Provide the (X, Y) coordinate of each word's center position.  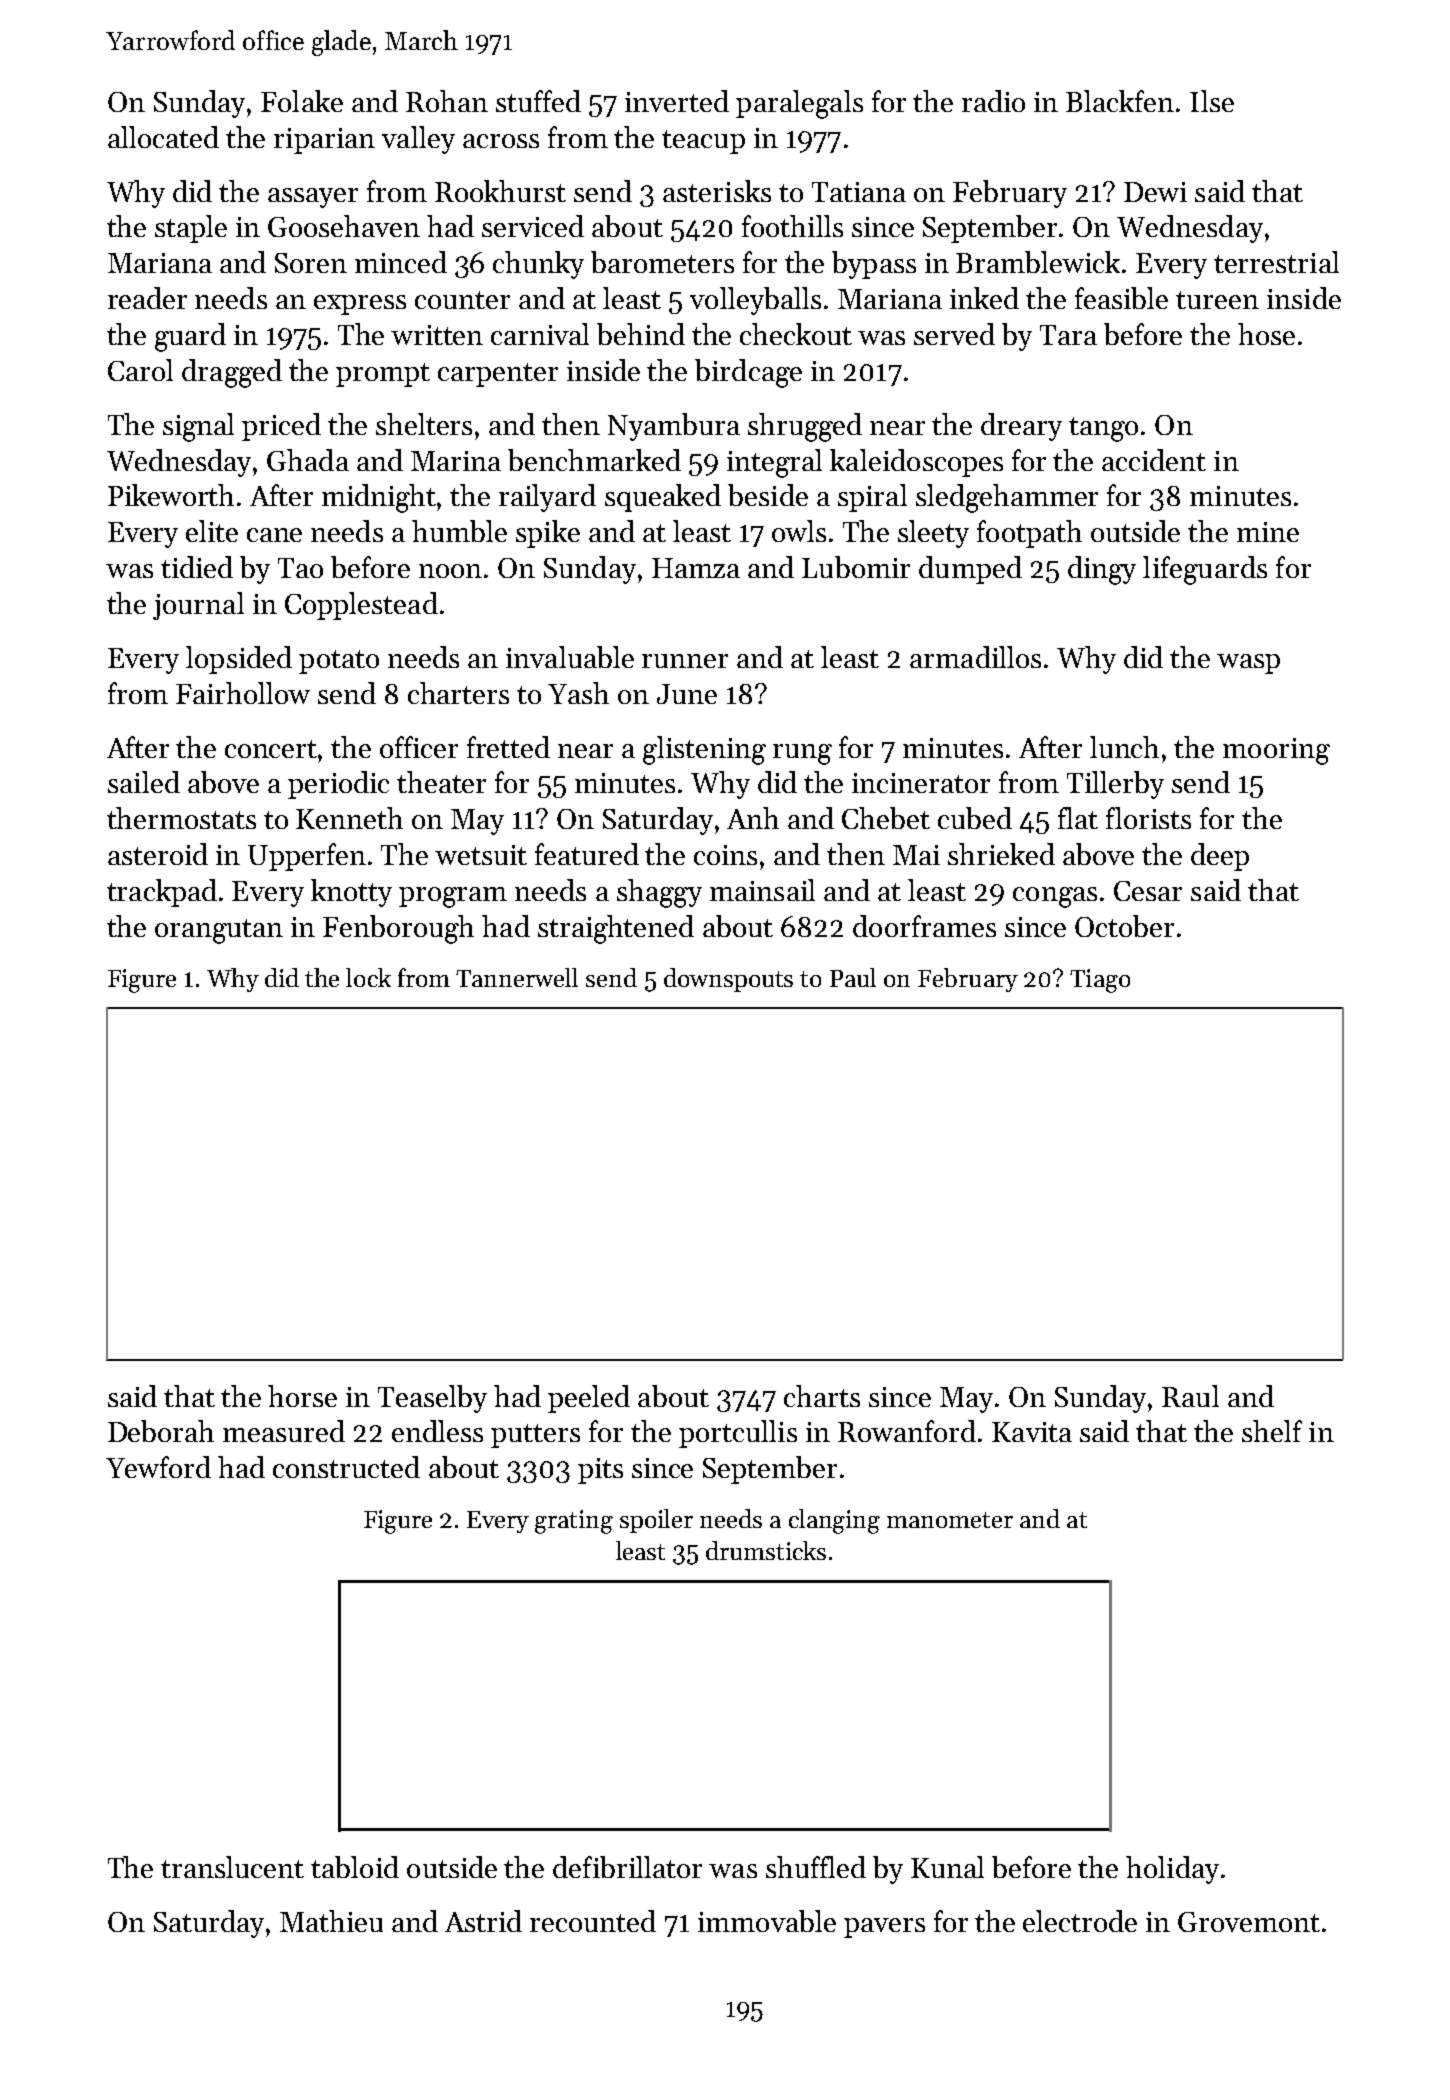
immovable (767, 1921)
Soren (311, 263)
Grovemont (1249, 1922)
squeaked (663, 498)
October (1124, 926)
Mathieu (331, 1921)
